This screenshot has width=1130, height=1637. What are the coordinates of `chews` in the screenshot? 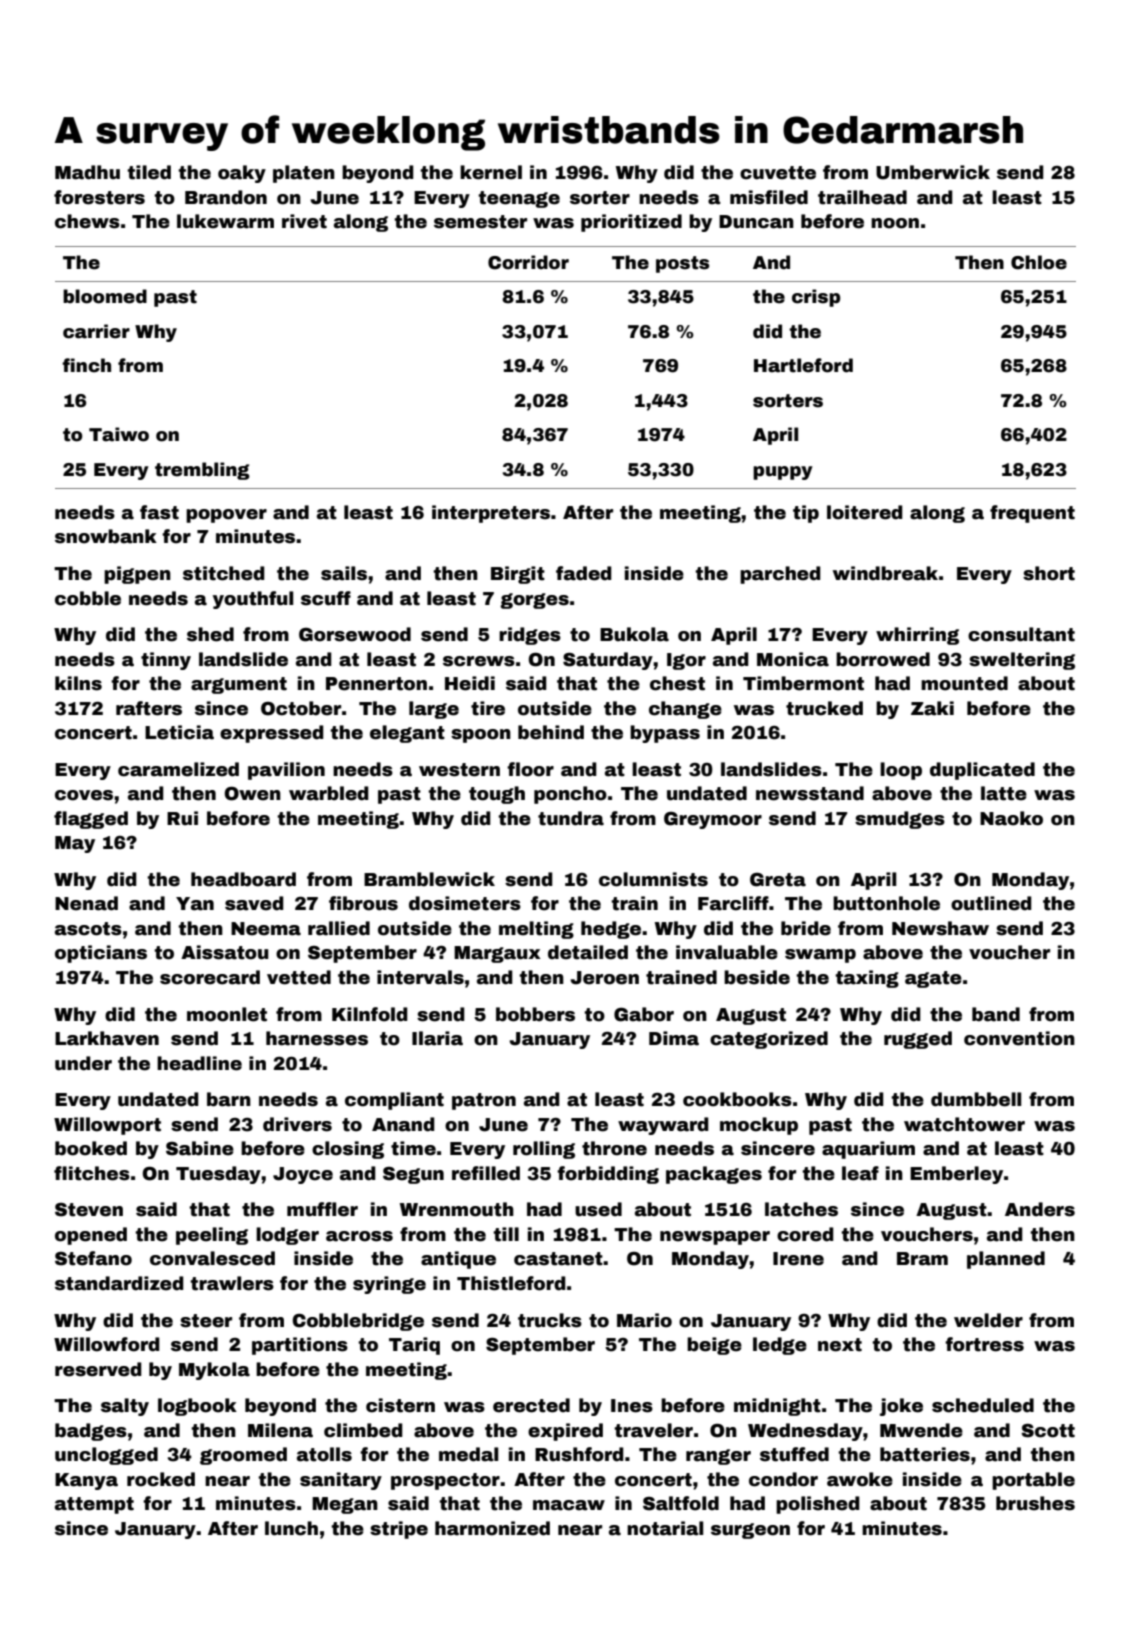 It's located at (87, 221).
